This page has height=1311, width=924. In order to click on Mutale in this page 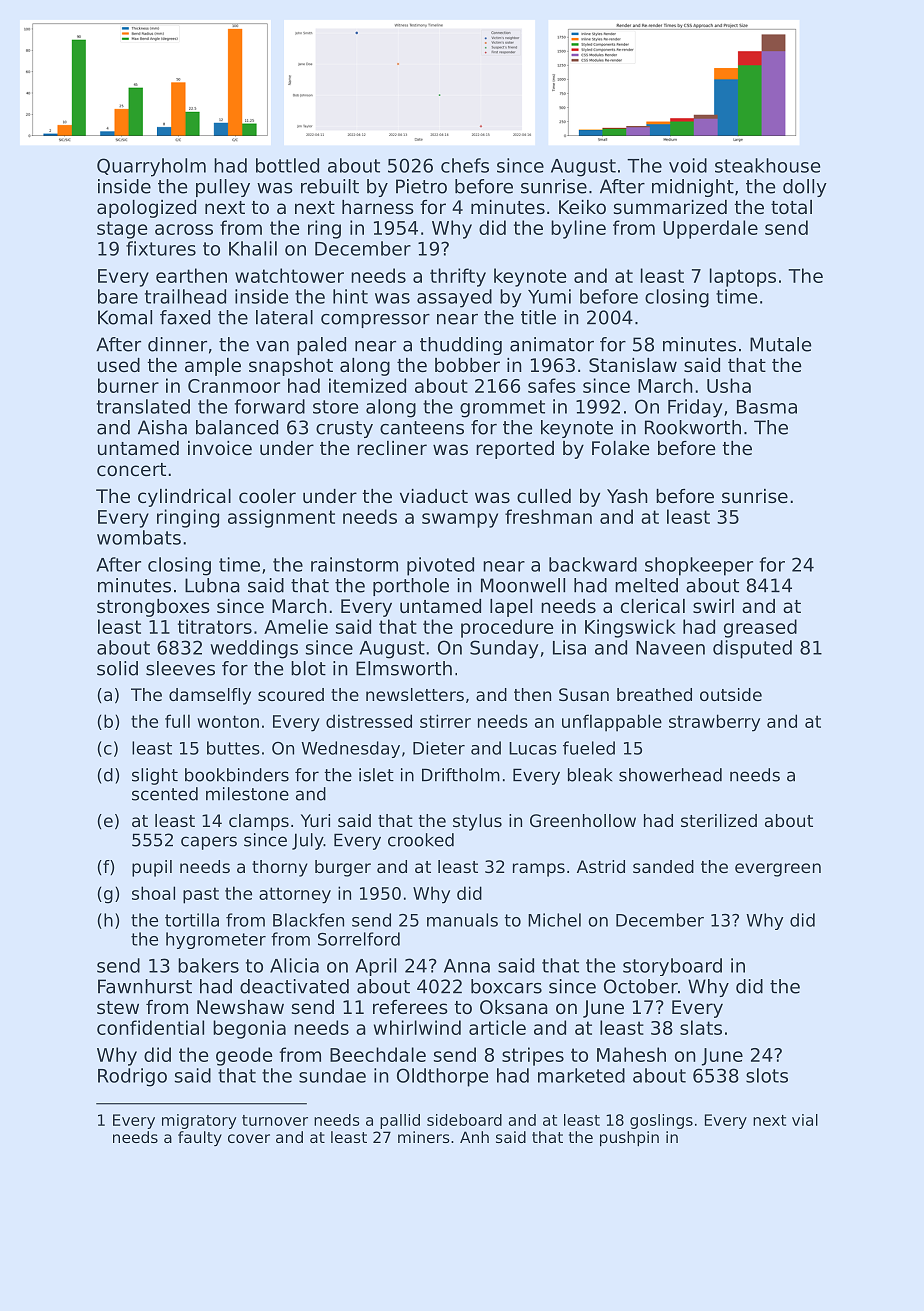, I will do `click(780, 344)`.
